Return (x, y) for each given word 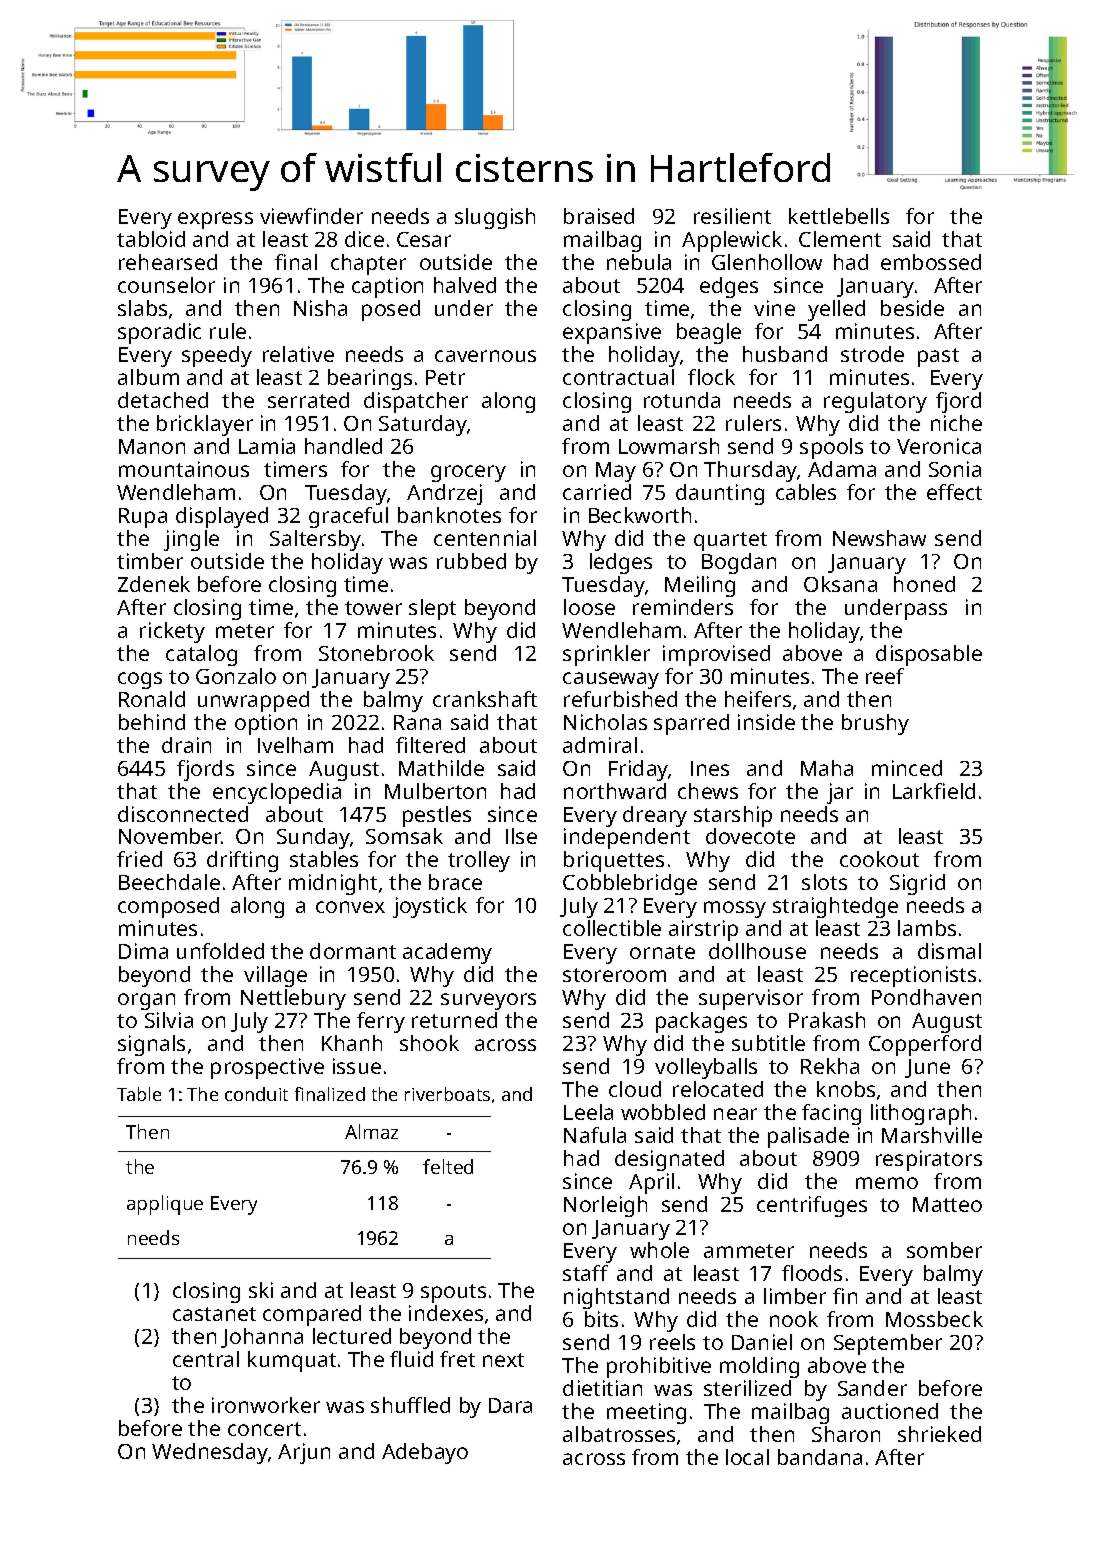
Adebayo (425, 1453)
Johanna (262, 1338)
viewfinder (311, 216)
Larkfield (934, 791)
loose (589, 607)
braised (599, 216)
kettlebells (839, 216)
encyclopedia (277, 793)
